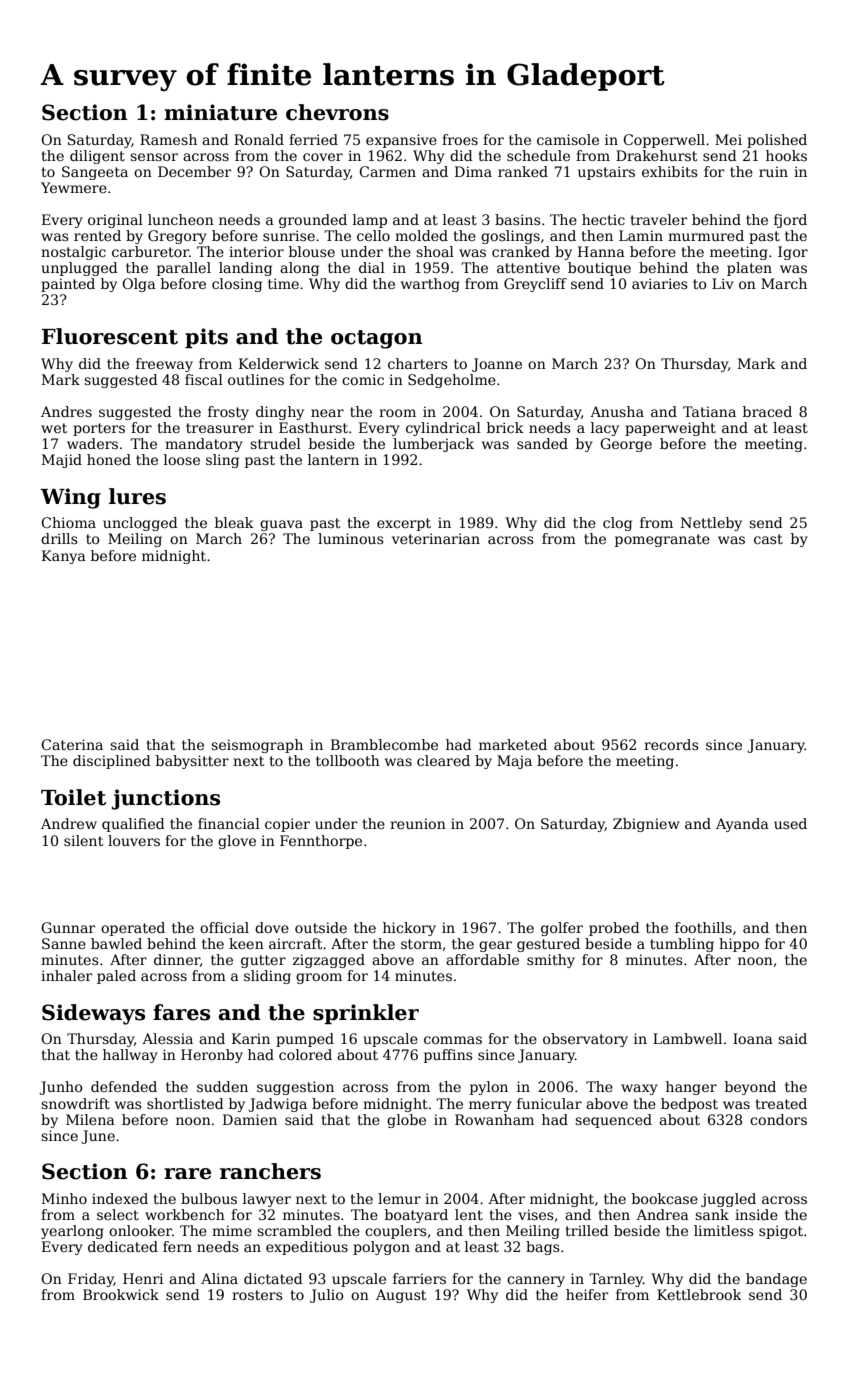 Image resolution: width=849 pixels, height=1400 pixels. What do you see at coordinates (245, 269) in the screenshot?
I see `landing` at bounding box center [245, 269].
